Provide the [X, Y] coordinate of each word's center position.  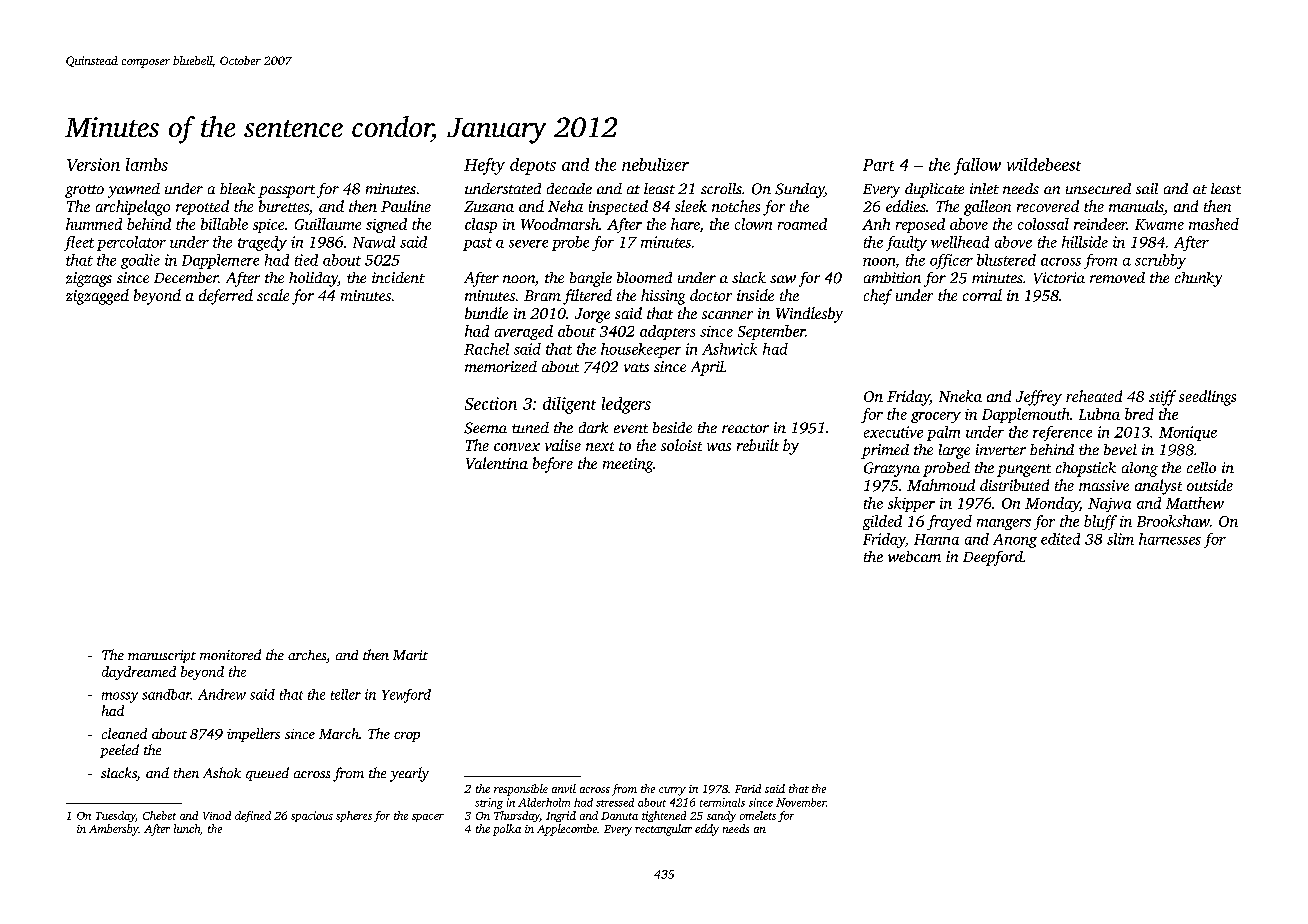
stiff [1162, 398]
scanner [727, 315]
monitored [230, 654]
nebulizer [655, 164]
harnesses [1170, 539]
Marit [410, 655]
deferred [226, 297]
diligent [569, 405]
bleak [237, 188]
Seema [485, 428]
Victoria [1059, 278]
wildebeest [1044, 164]
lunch [187, 828]
